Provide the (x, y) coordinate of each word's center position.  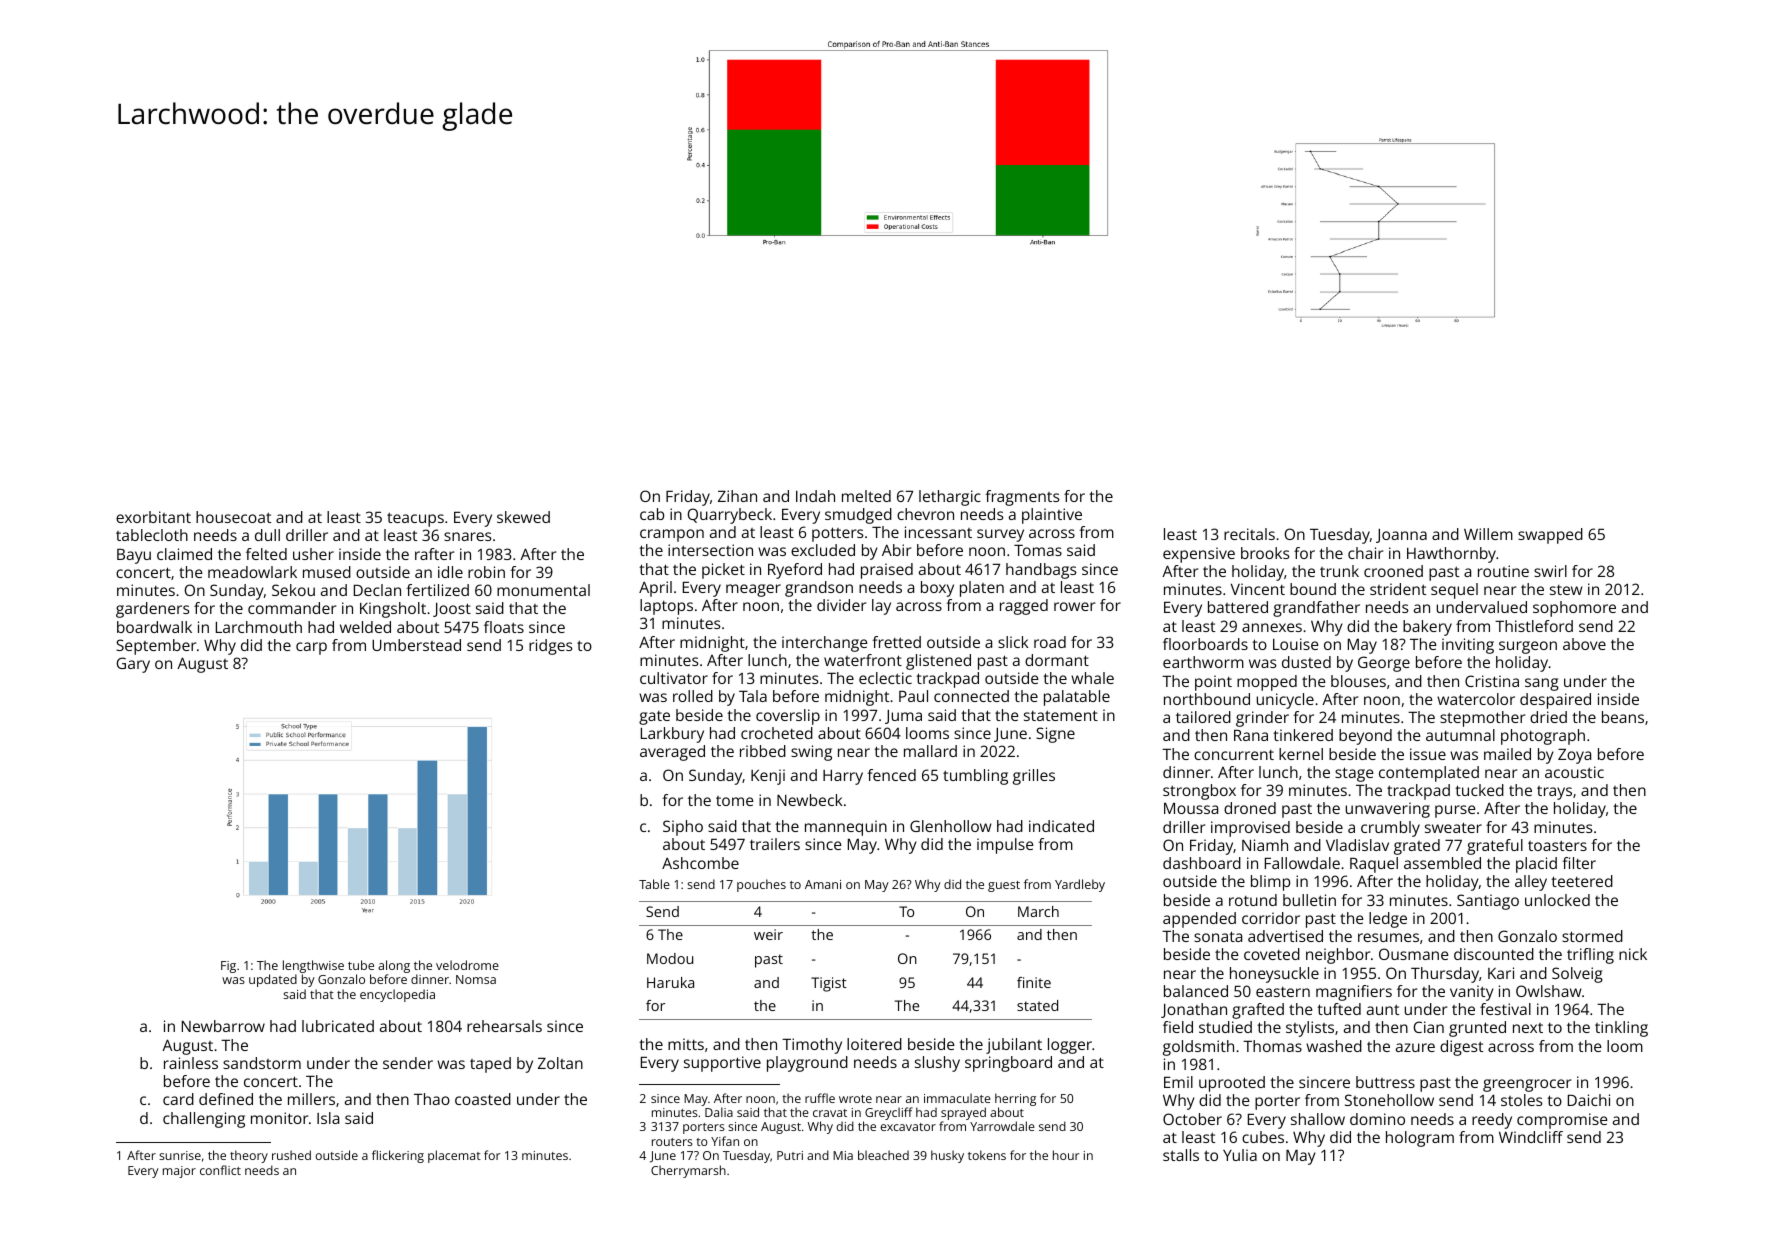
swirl (1550, 571)
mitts (686, 1044)
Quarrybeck (729, 516)
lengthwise (313, 966)
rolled (693, 696)
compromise (1562, 1121)
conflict (220, 1170)
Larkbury (672, 735)
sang (1542, 684)
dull (267, 535)
